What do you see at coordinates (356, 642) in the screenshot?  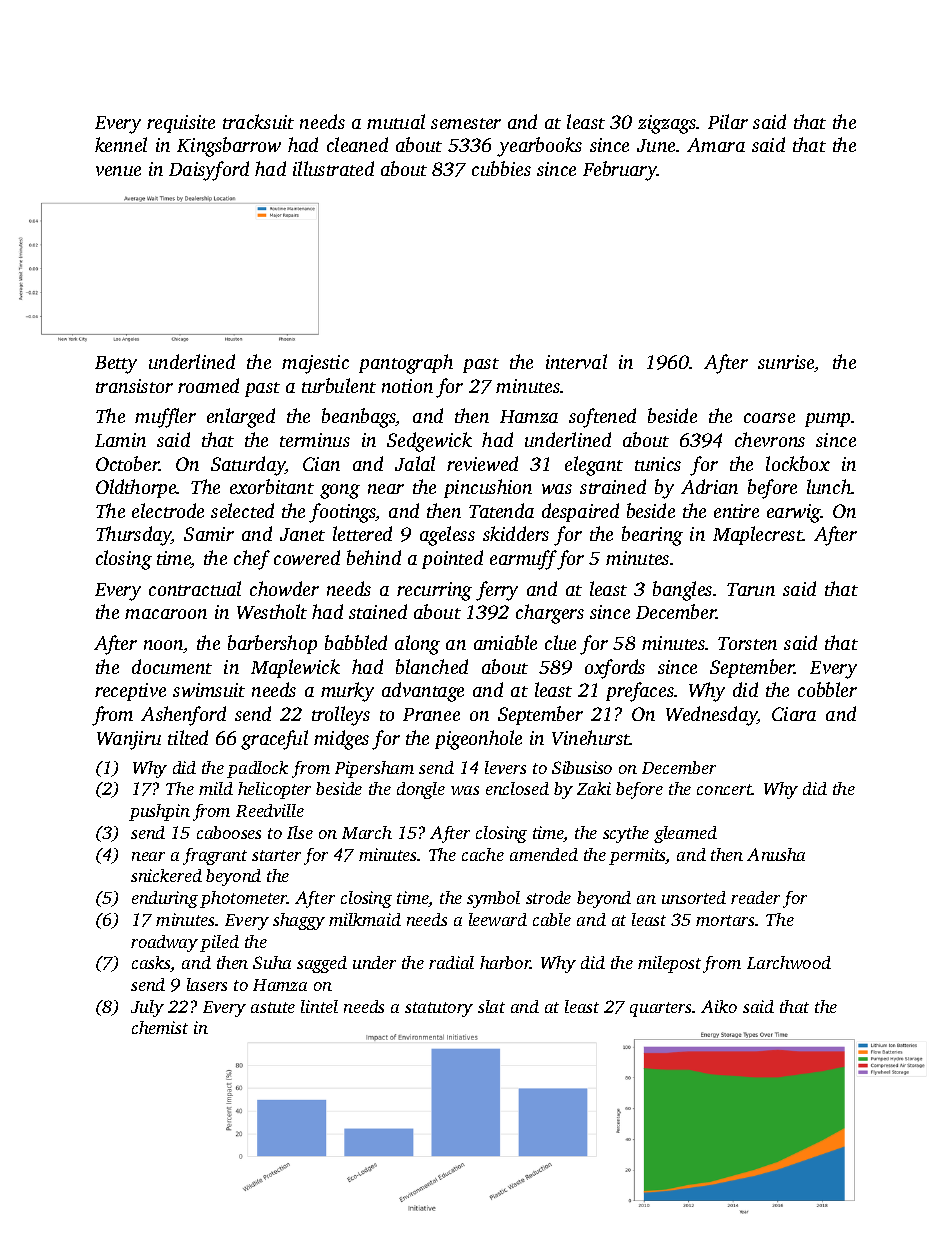 I see `babbled` at bounding box center [356, 642].
